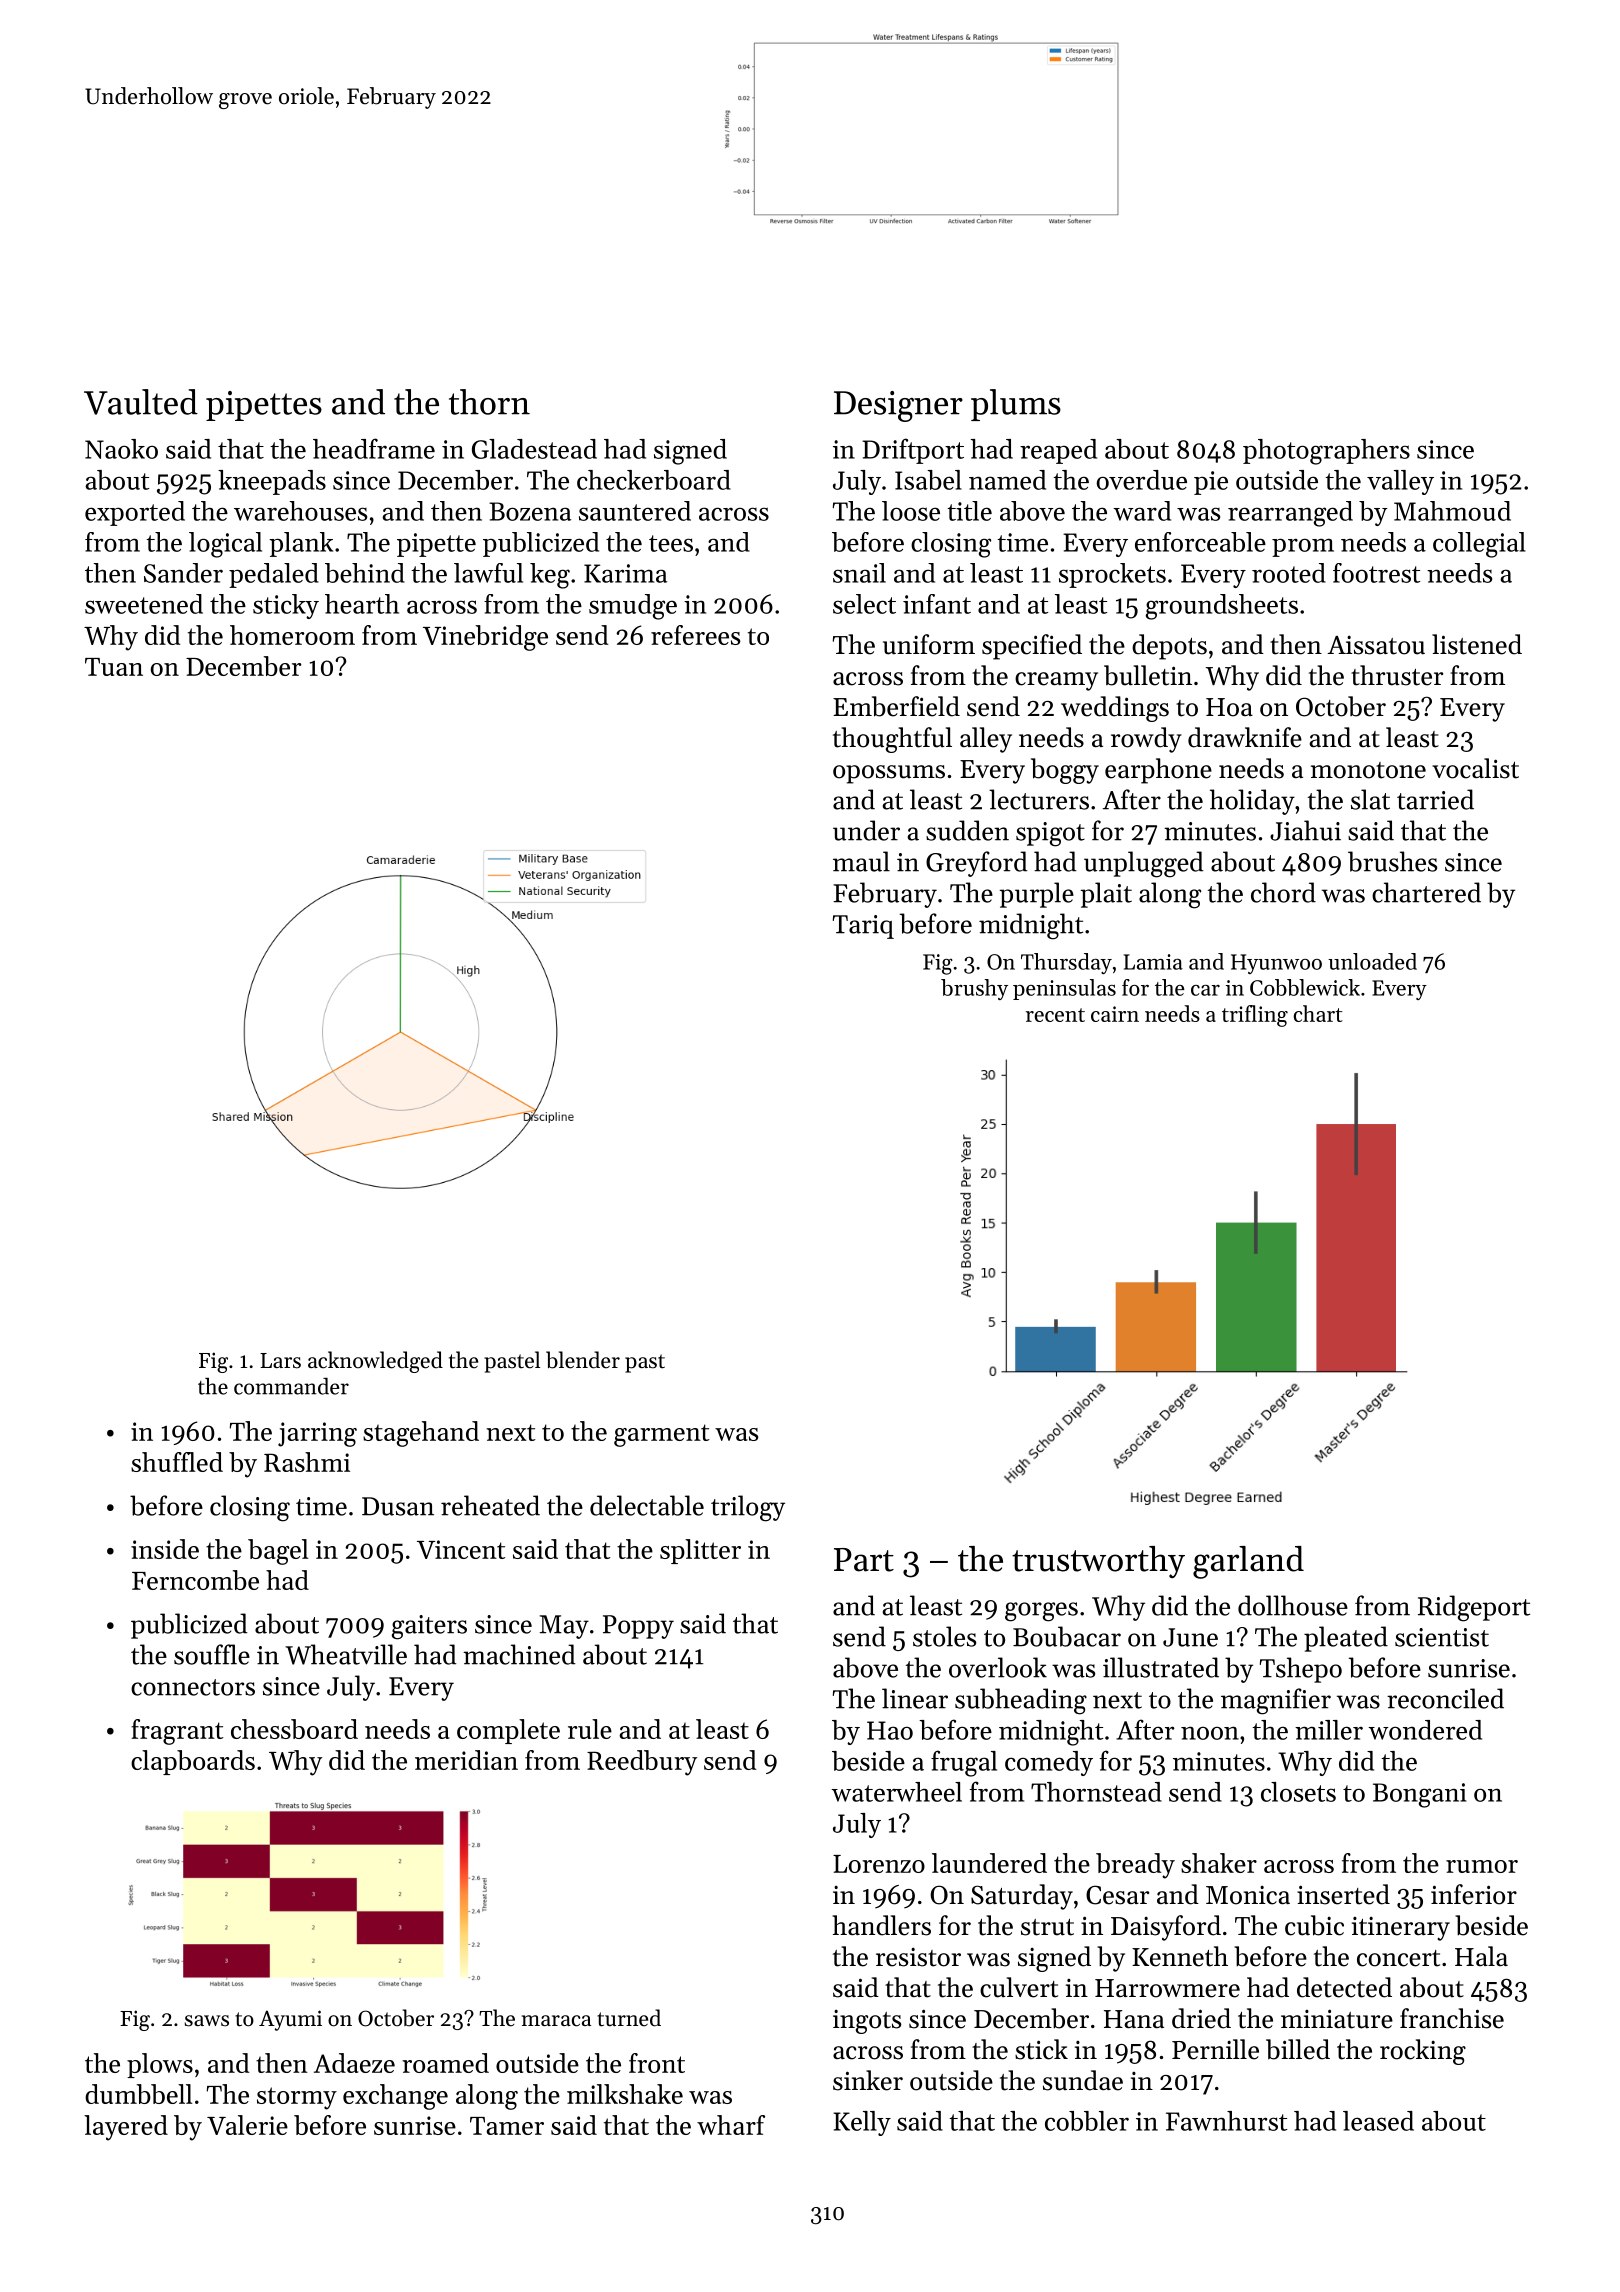 Image resolution: width=1620 pixels, height=2292 pixels. What do you see at coordinates (1305, 830) in the screenshot?
I see `Jiahui` at bounding box center [1305, 830].
